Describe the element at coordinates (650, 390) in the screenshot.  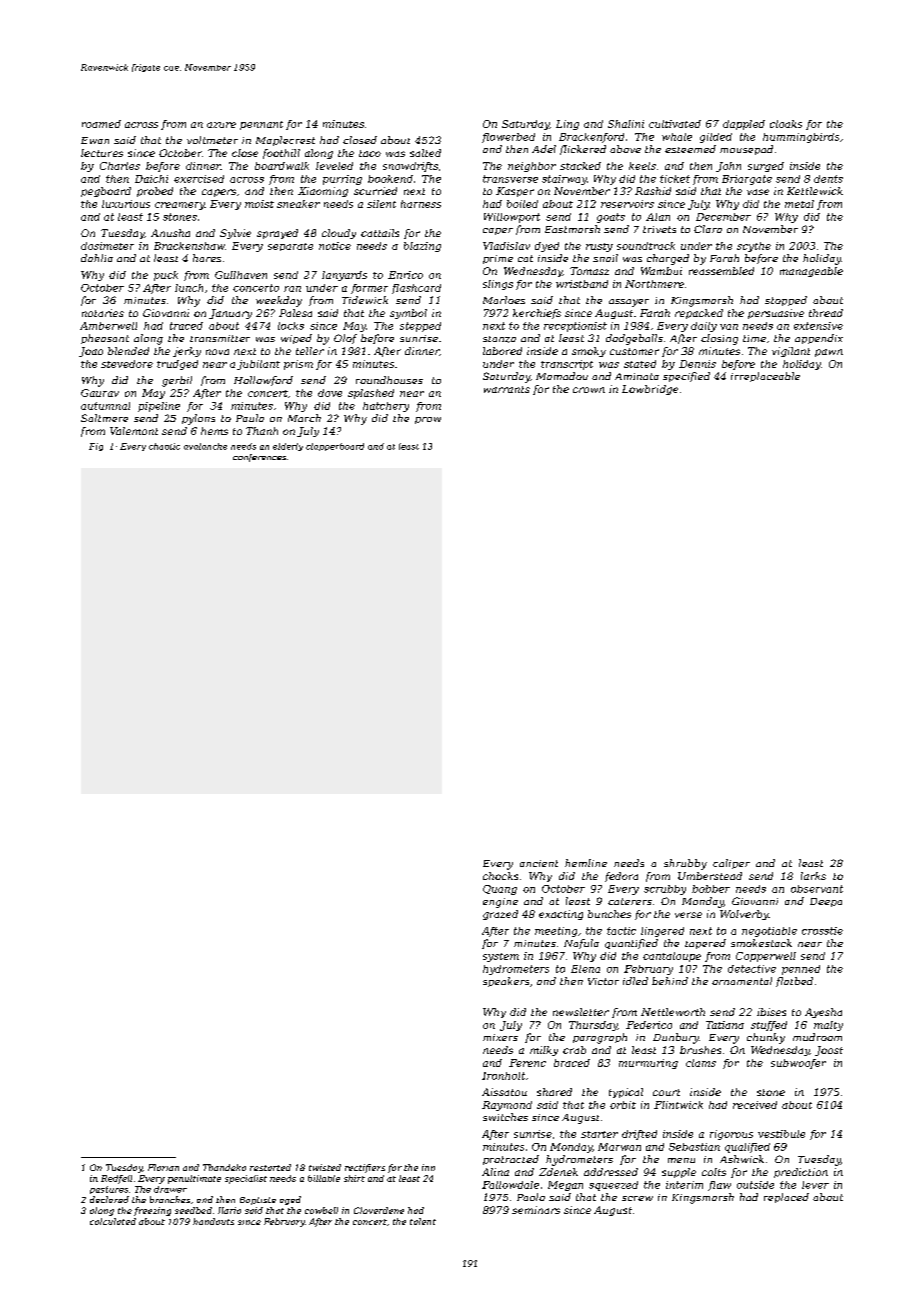
I see `Lowbridge` at that location.
